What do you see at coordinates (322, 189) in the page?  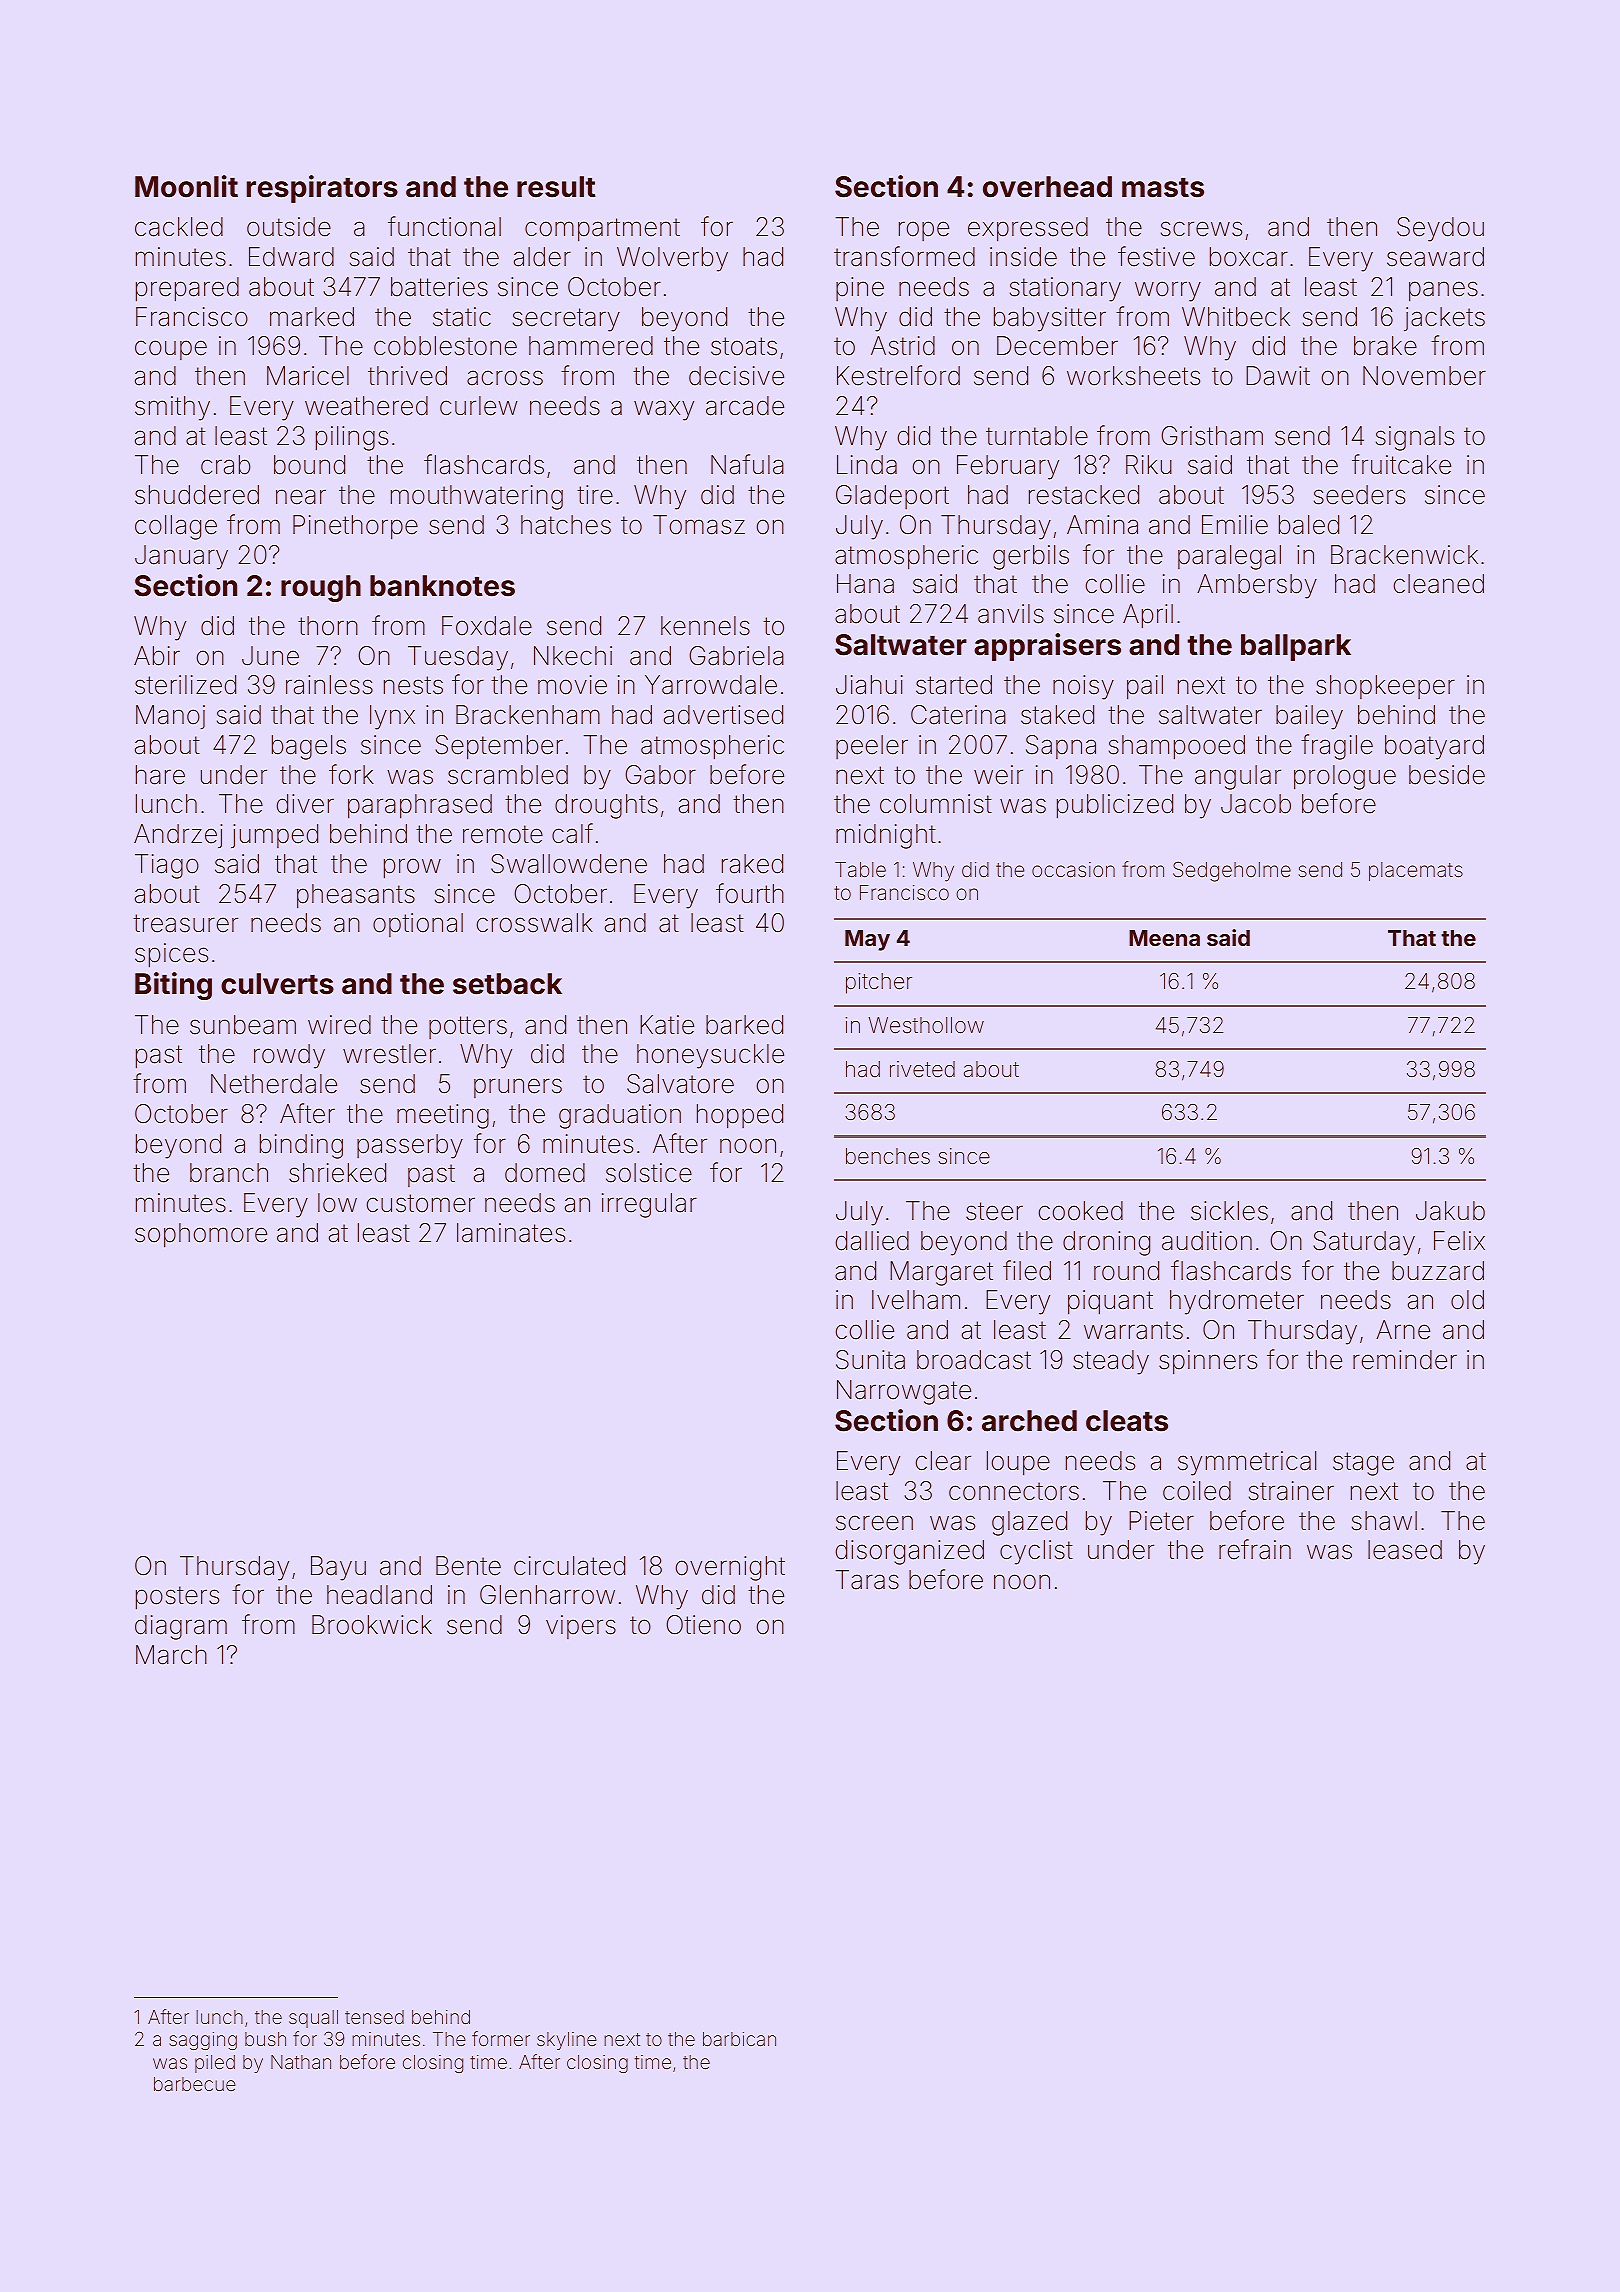 I see `respirators` at bounding box center [322, 189].
